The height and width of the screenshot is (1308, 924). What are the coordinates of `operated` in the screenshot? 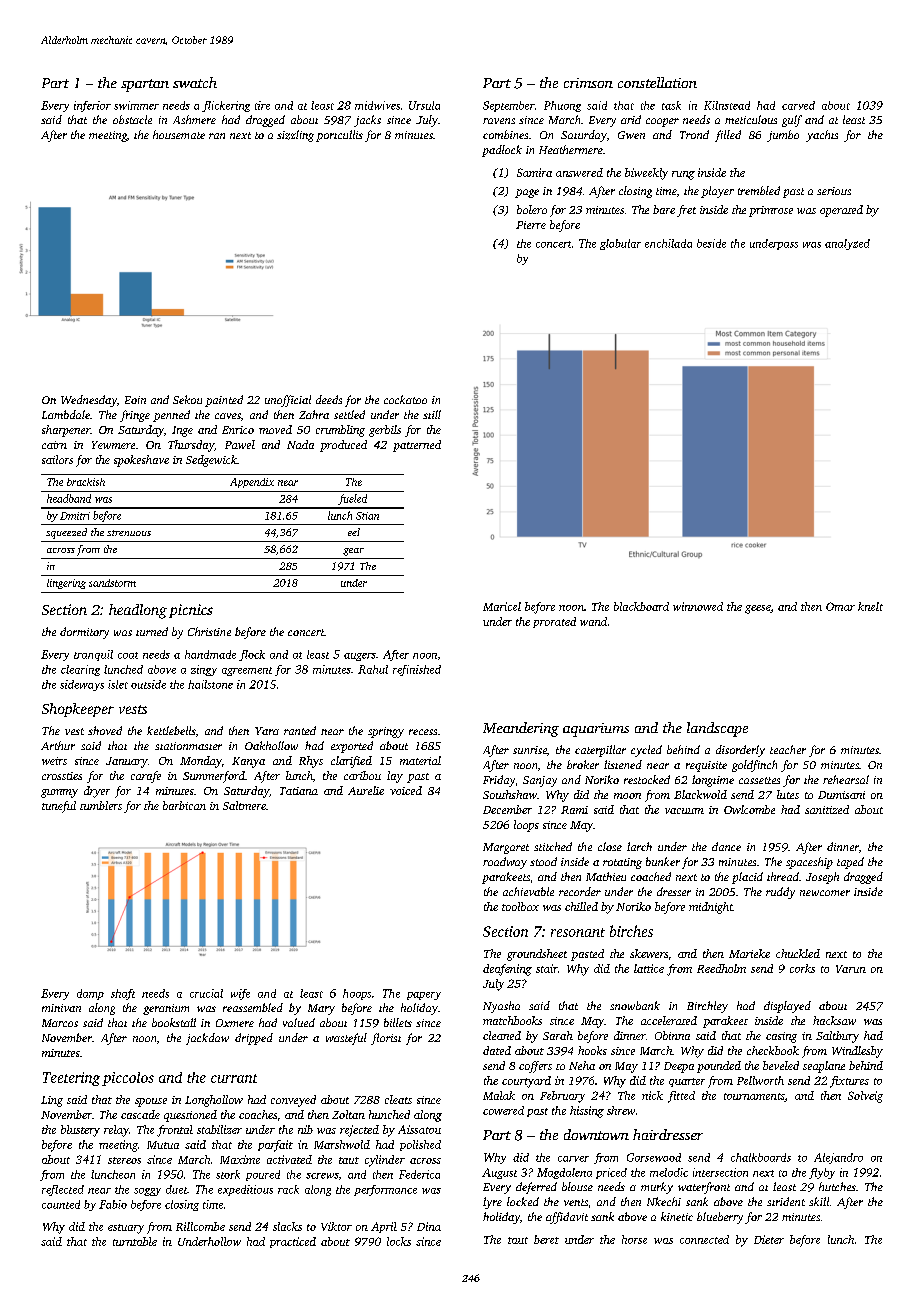 It's located at (841, 211).
